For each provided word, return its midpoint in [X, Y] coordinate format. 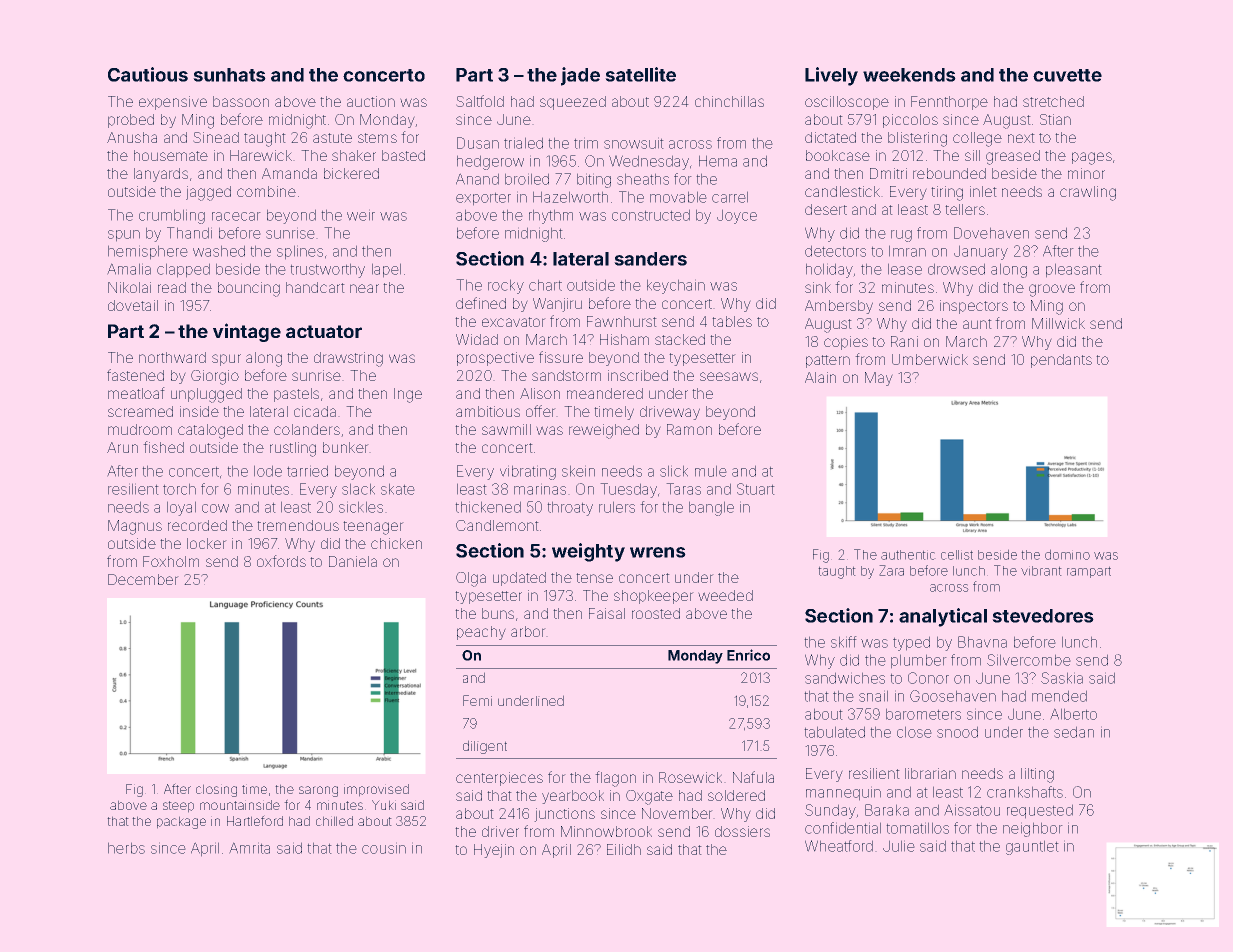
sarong [318, 791]
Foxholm [171, 561]
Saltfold [480, 101]
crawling [1088, 193]
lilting [1037, 775]
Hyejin [494, 851]
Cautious [148, 74]
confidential [843, 828]
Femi [477, 700]
